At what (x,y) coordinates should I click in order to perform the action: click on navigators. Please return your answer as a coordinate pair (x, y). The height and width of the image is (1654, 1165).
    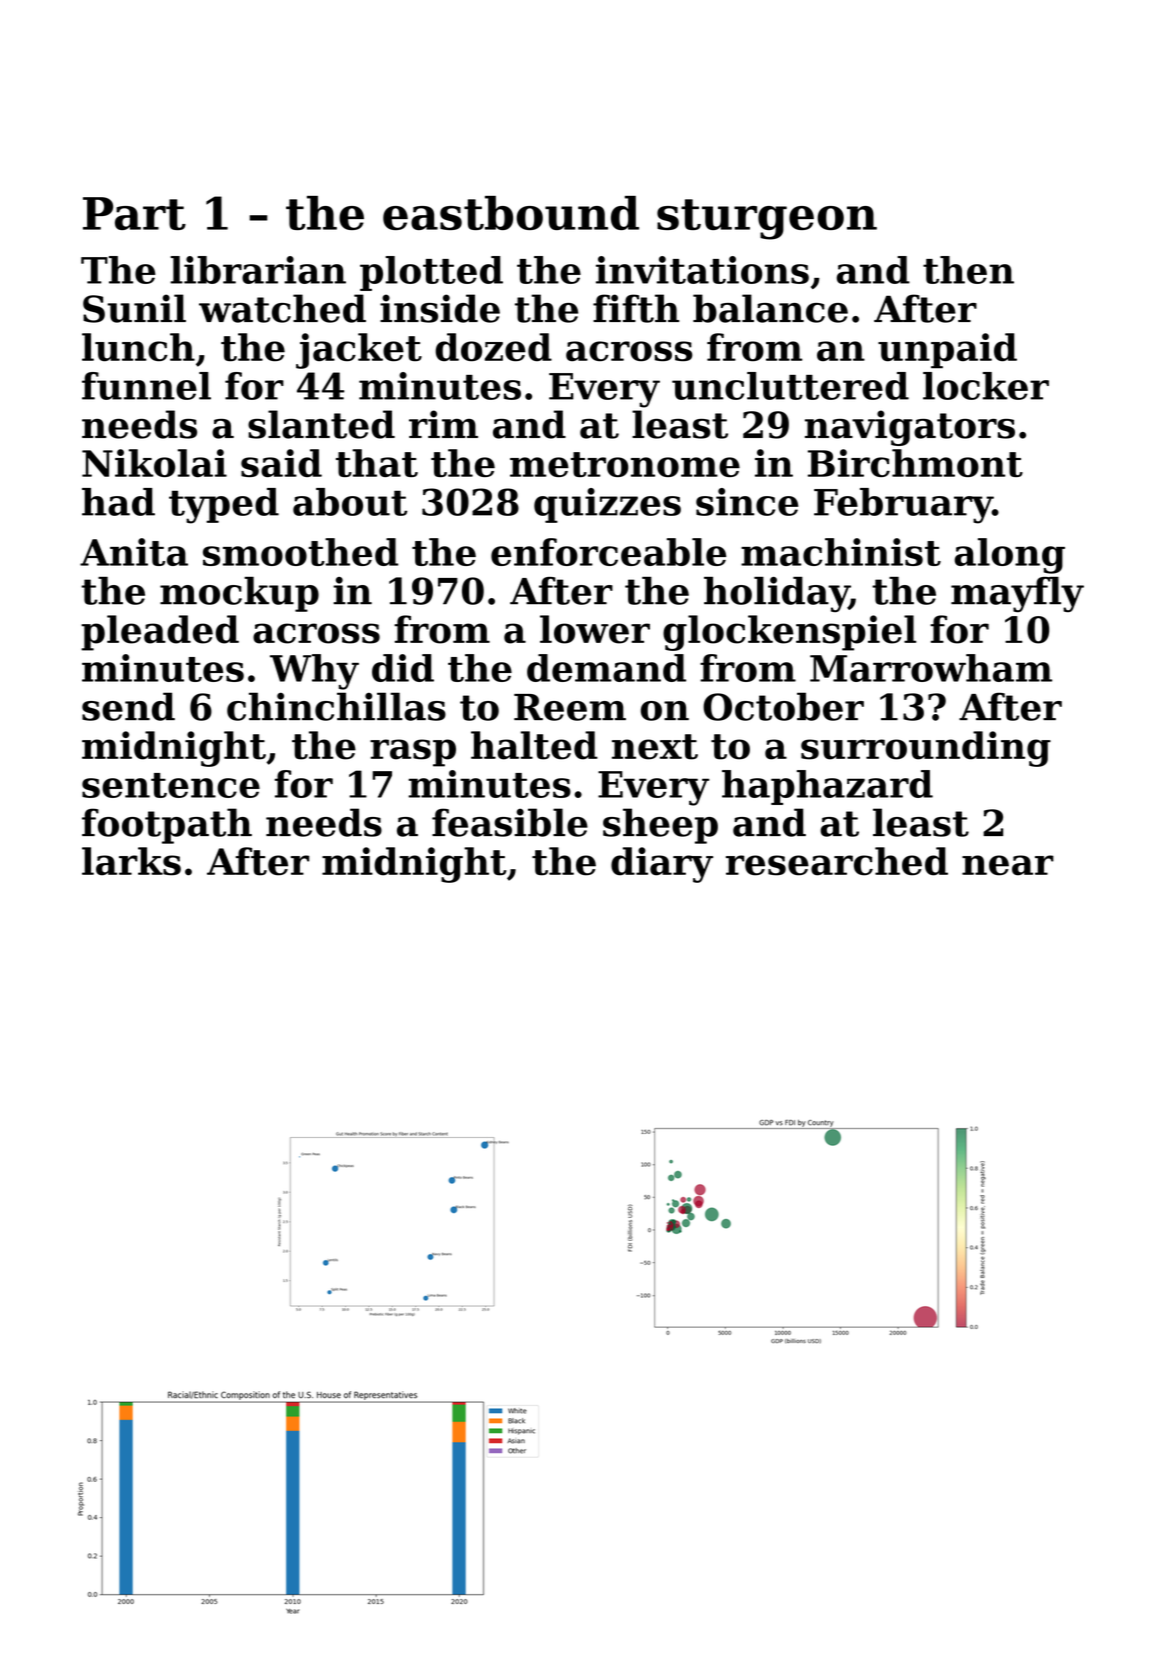
    Looking at the image, I should click on (910, 428).
